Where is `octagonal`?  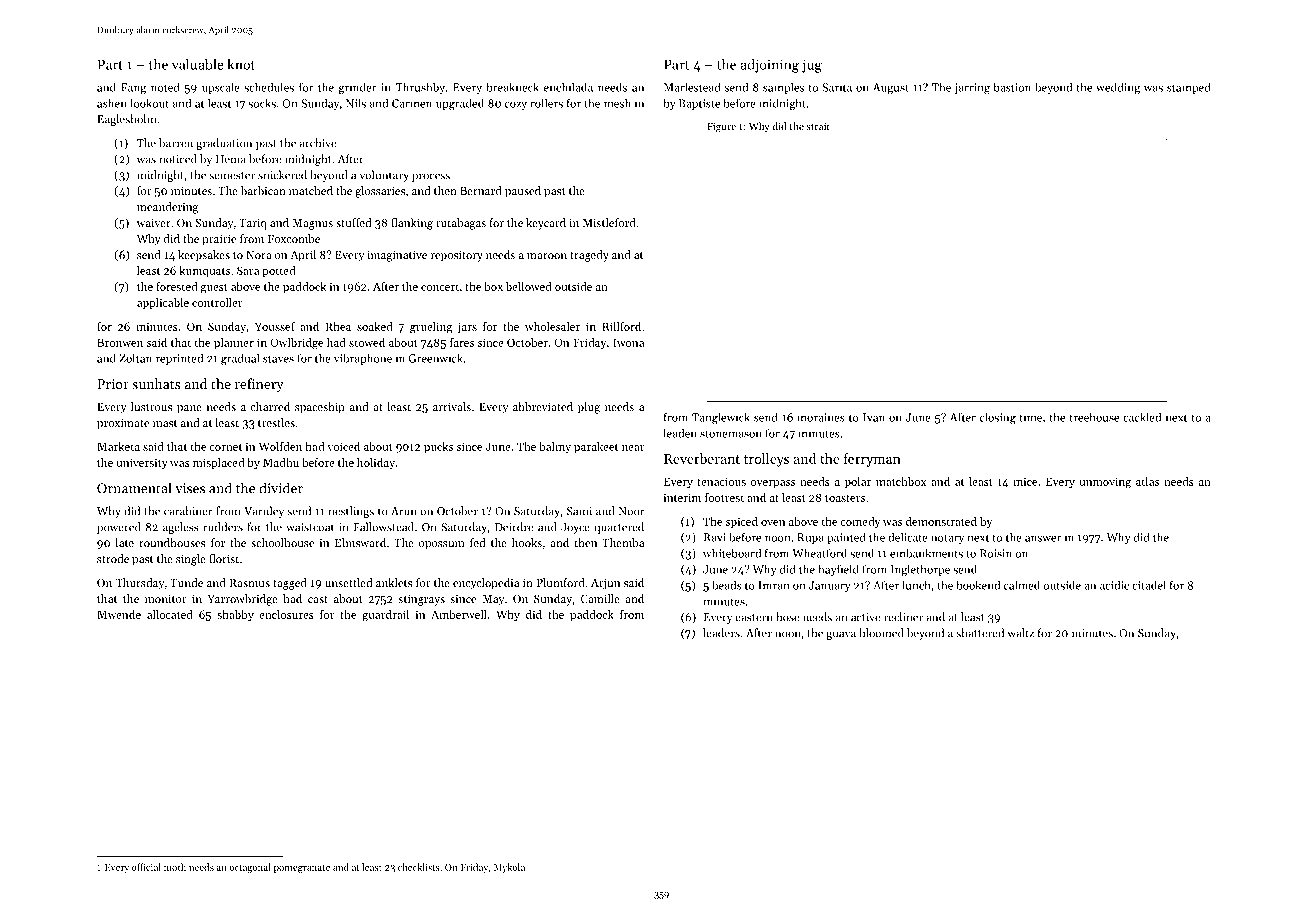 octagonal is located at coordinates (250, 868).
